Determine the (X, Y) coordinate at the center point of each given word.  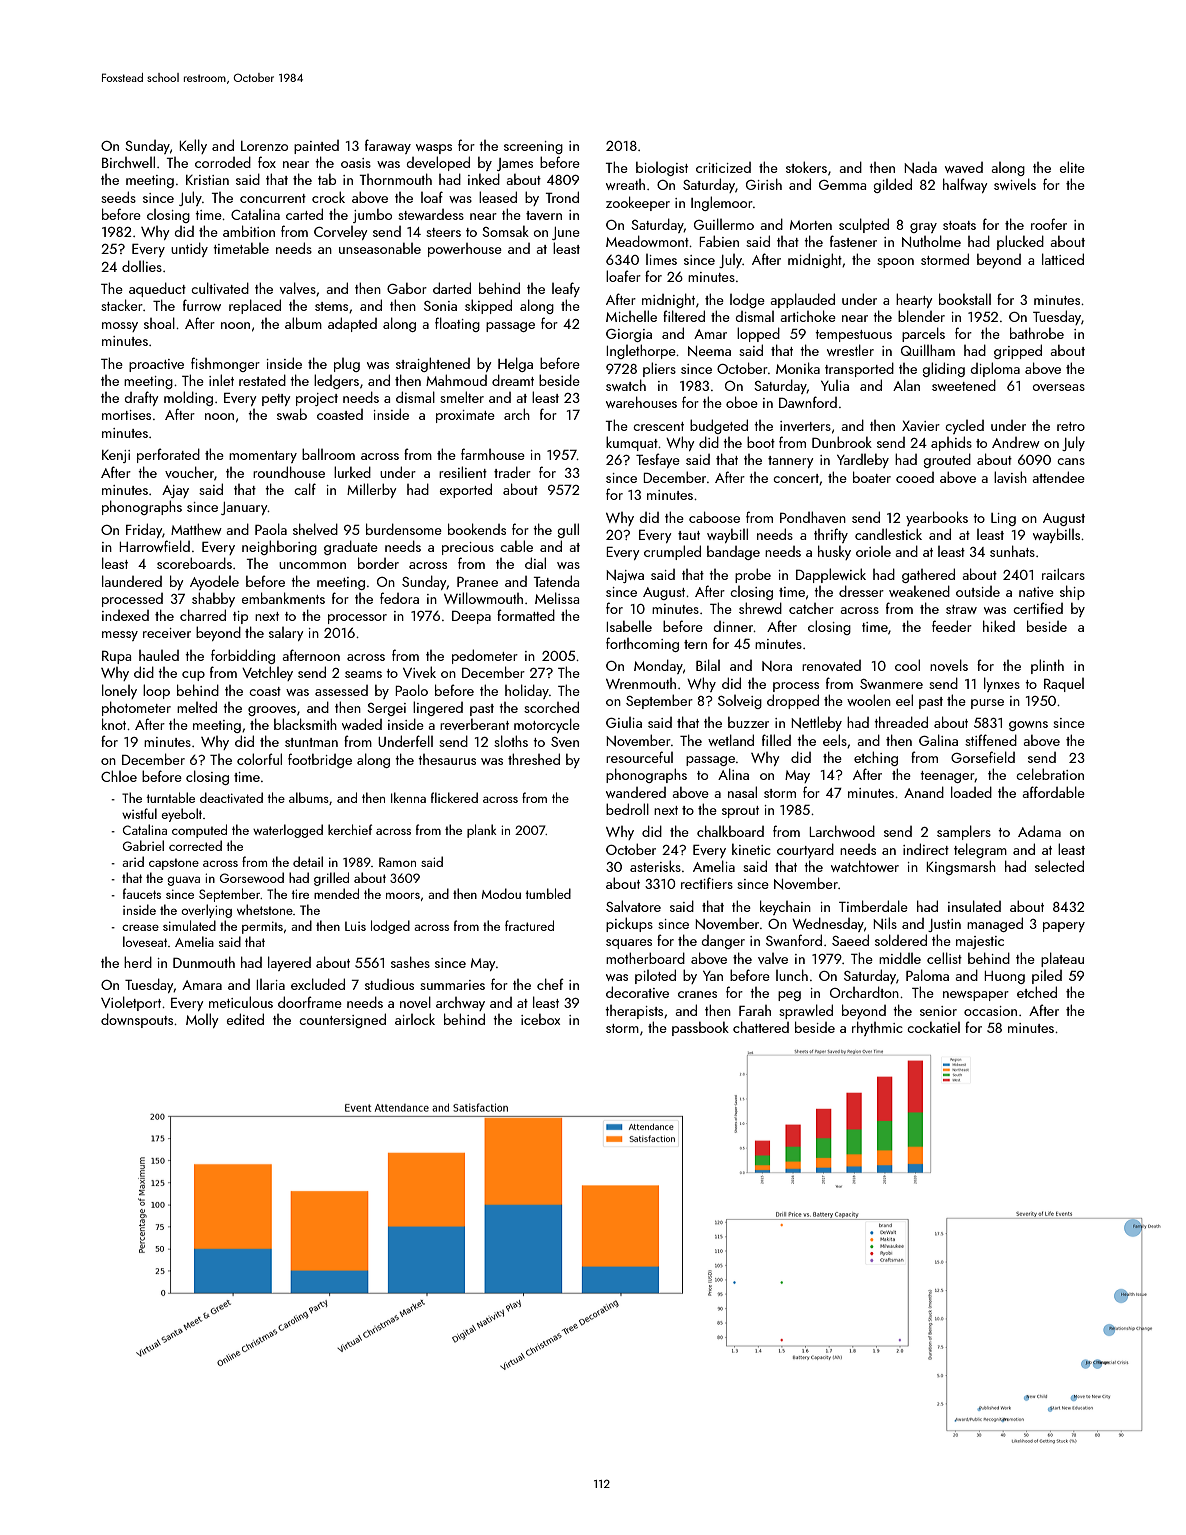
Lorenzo (264, 146)
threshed (534, 759)
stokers (806, 167)
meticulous (241, 1002)
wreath (625, 184)
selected (1059, 866)
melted (197, 707)
